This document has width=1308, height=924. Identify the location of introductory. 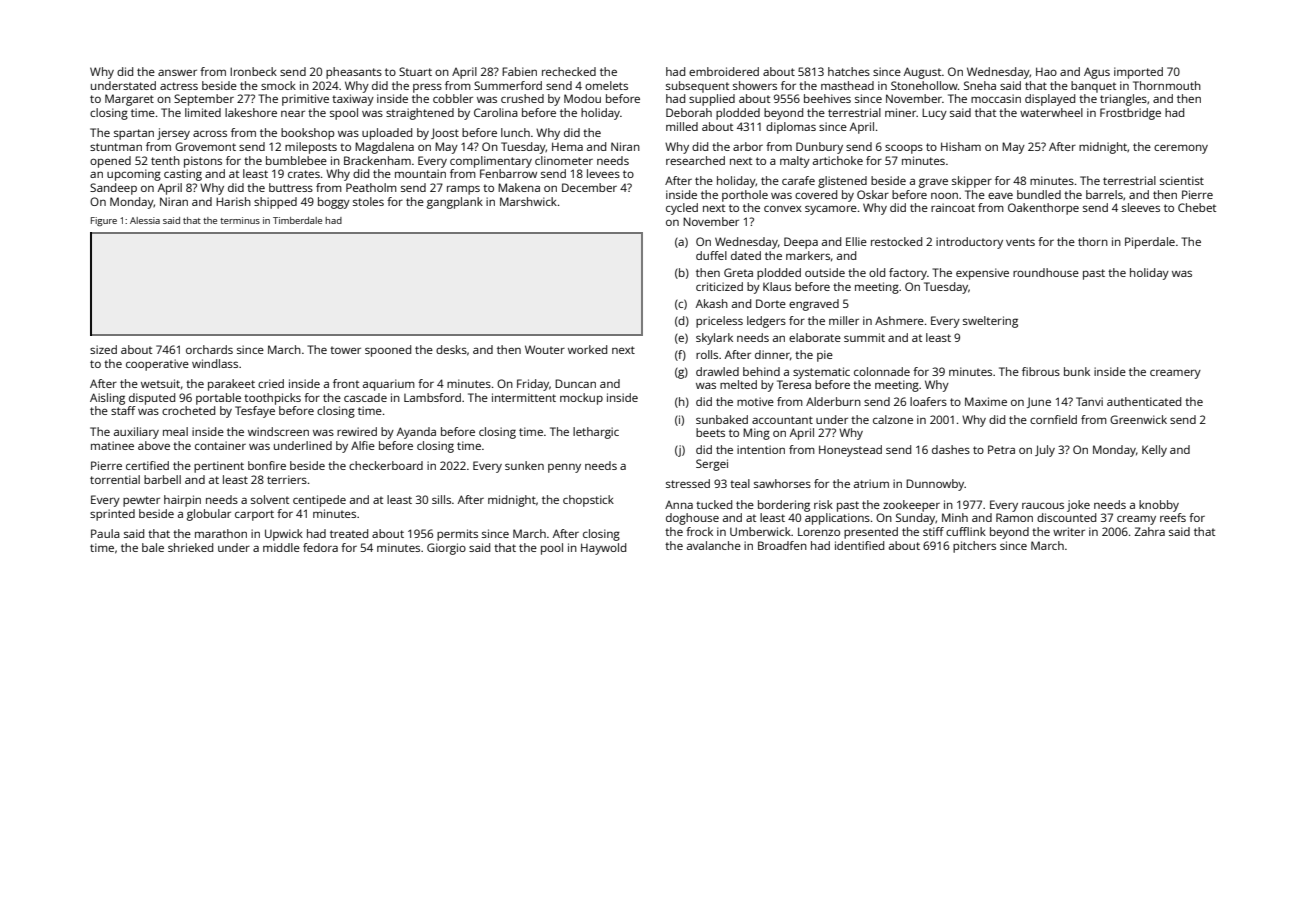
(969, 243).
